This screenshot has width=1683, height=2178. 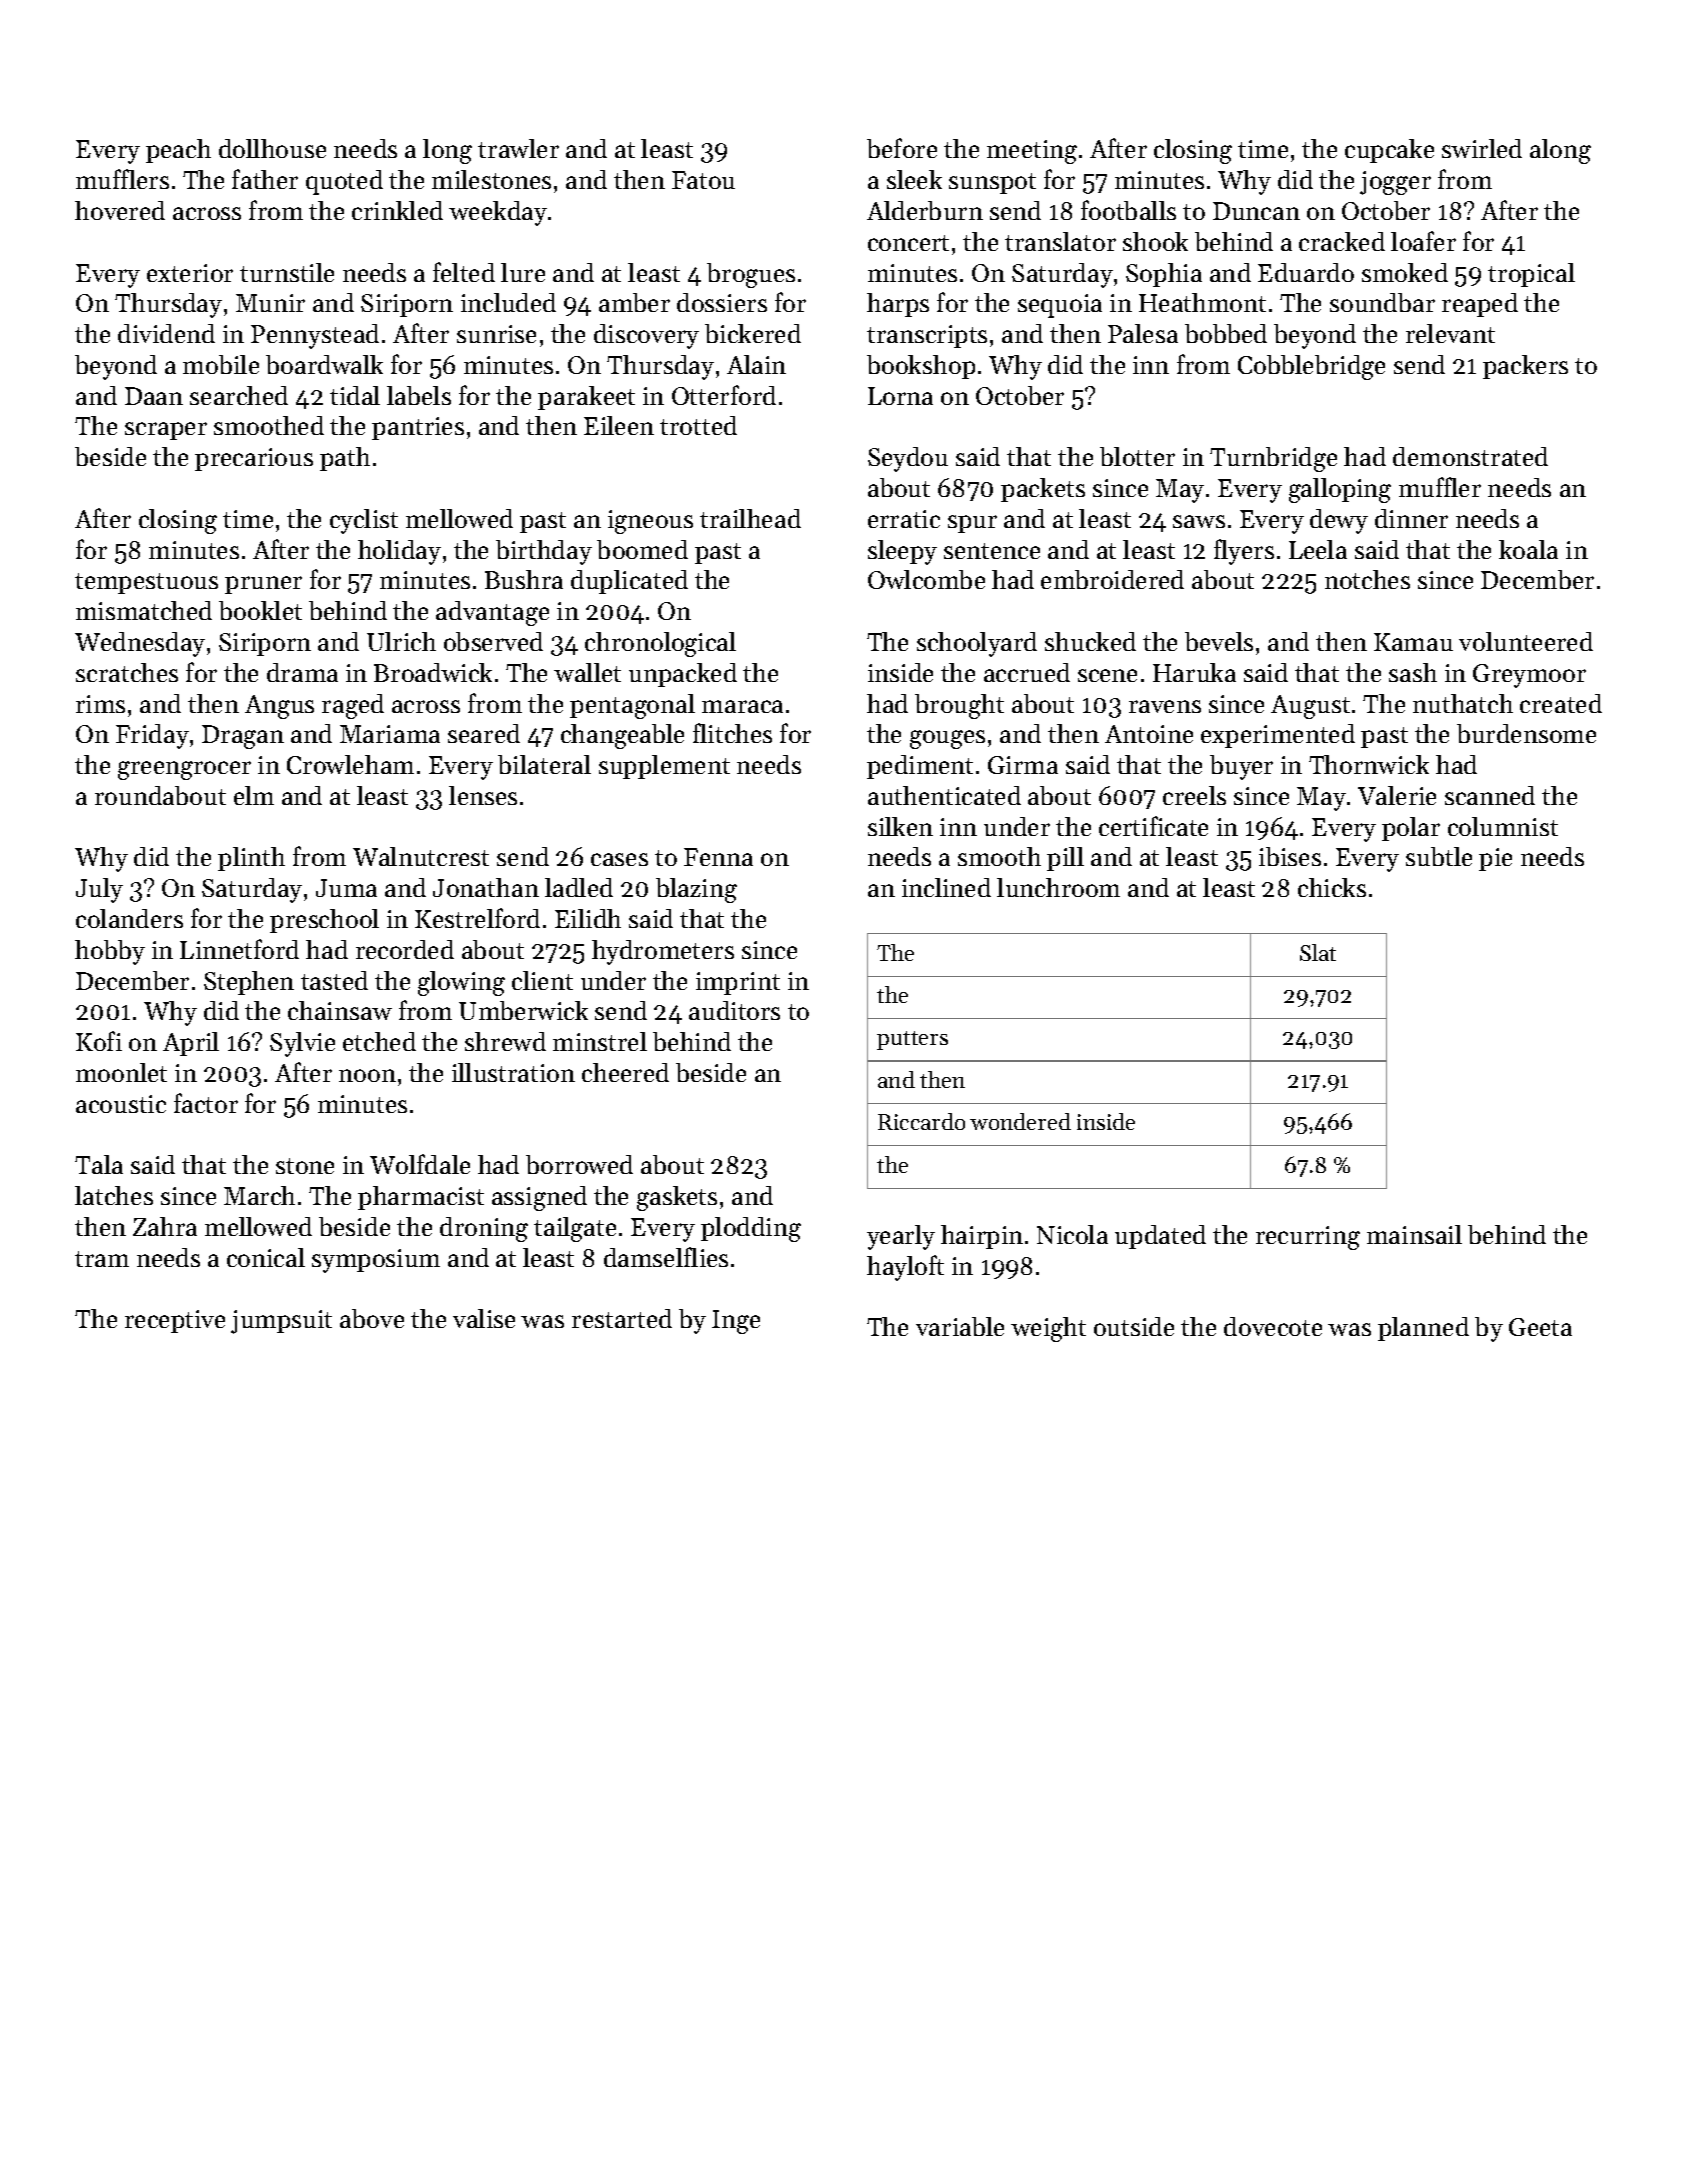 What do you see at coordinates (1332, 887) in the screenshot?
I see `chicks` at bounding box center [1332, 887].
